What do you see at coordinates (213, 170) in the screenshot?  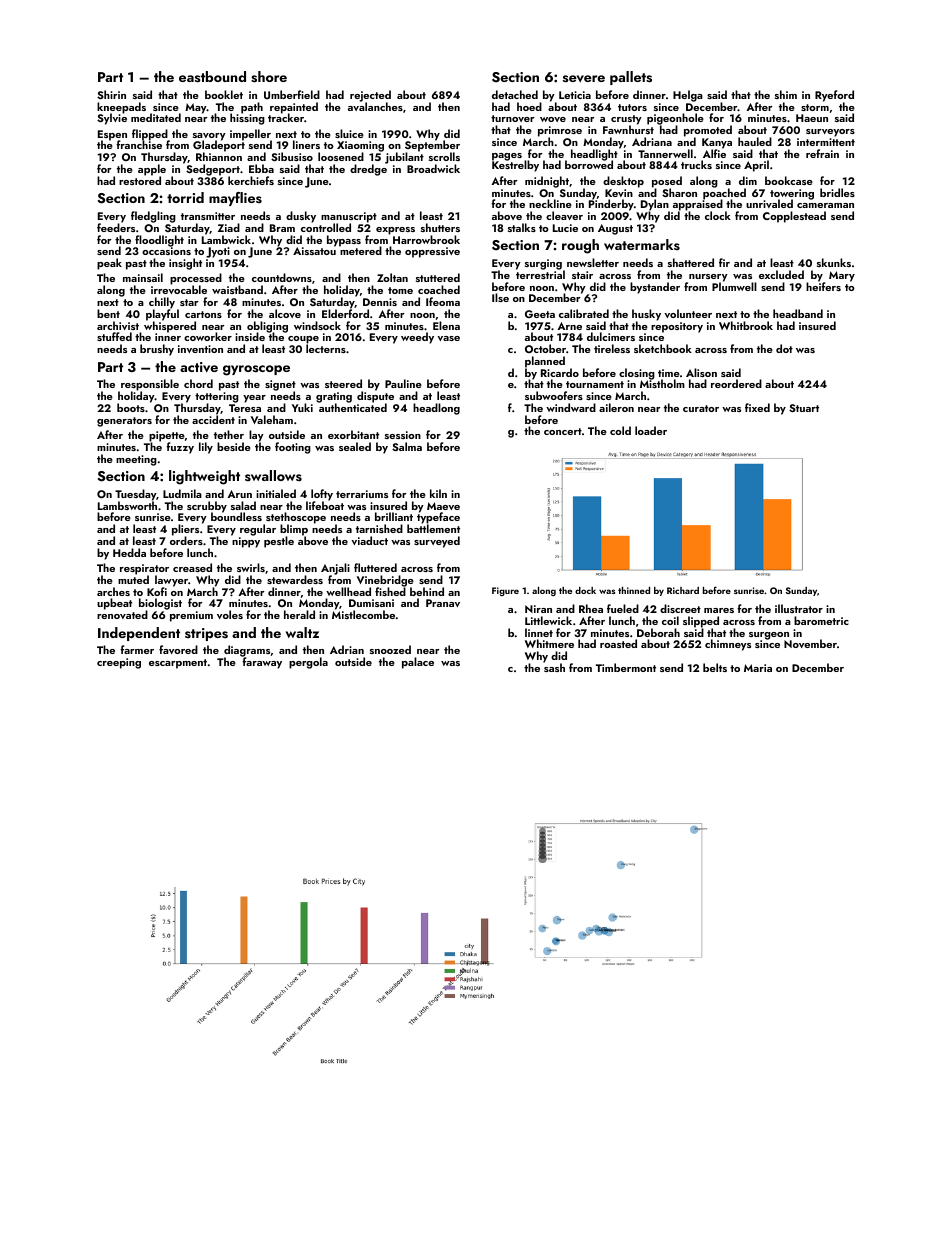 I see `Sedgeport` at bounding box center [213, 170].
